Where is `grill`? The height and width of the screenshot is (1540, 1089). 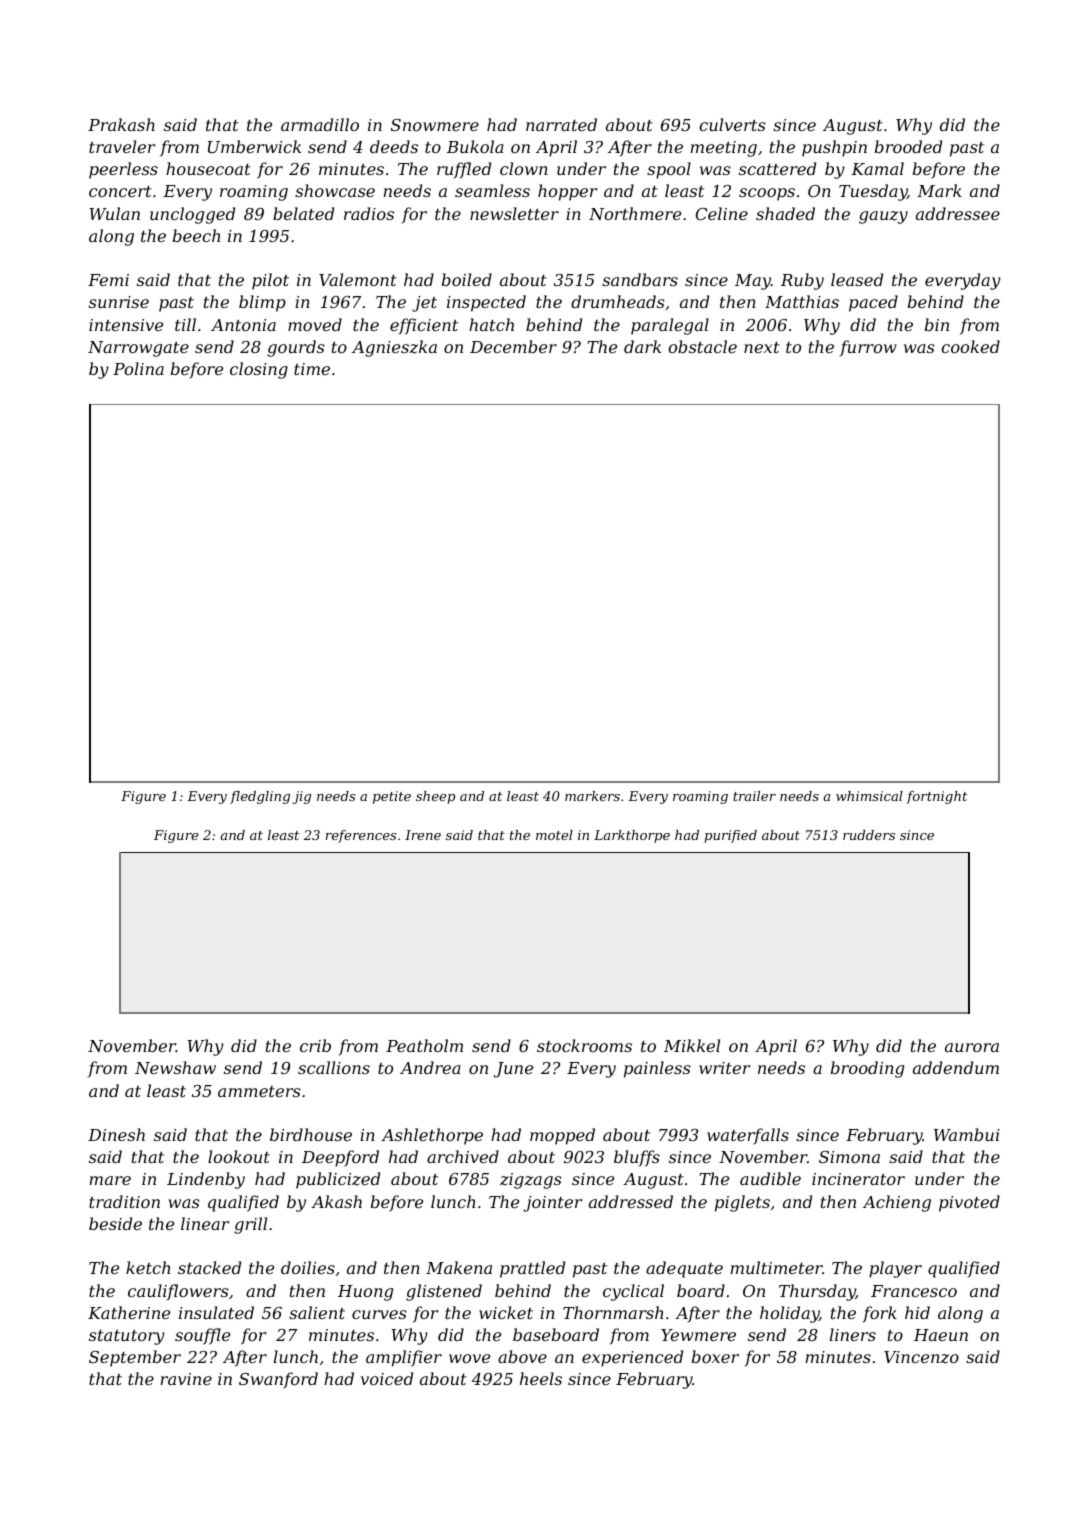 grill is located at coordinates (250, 1225).
